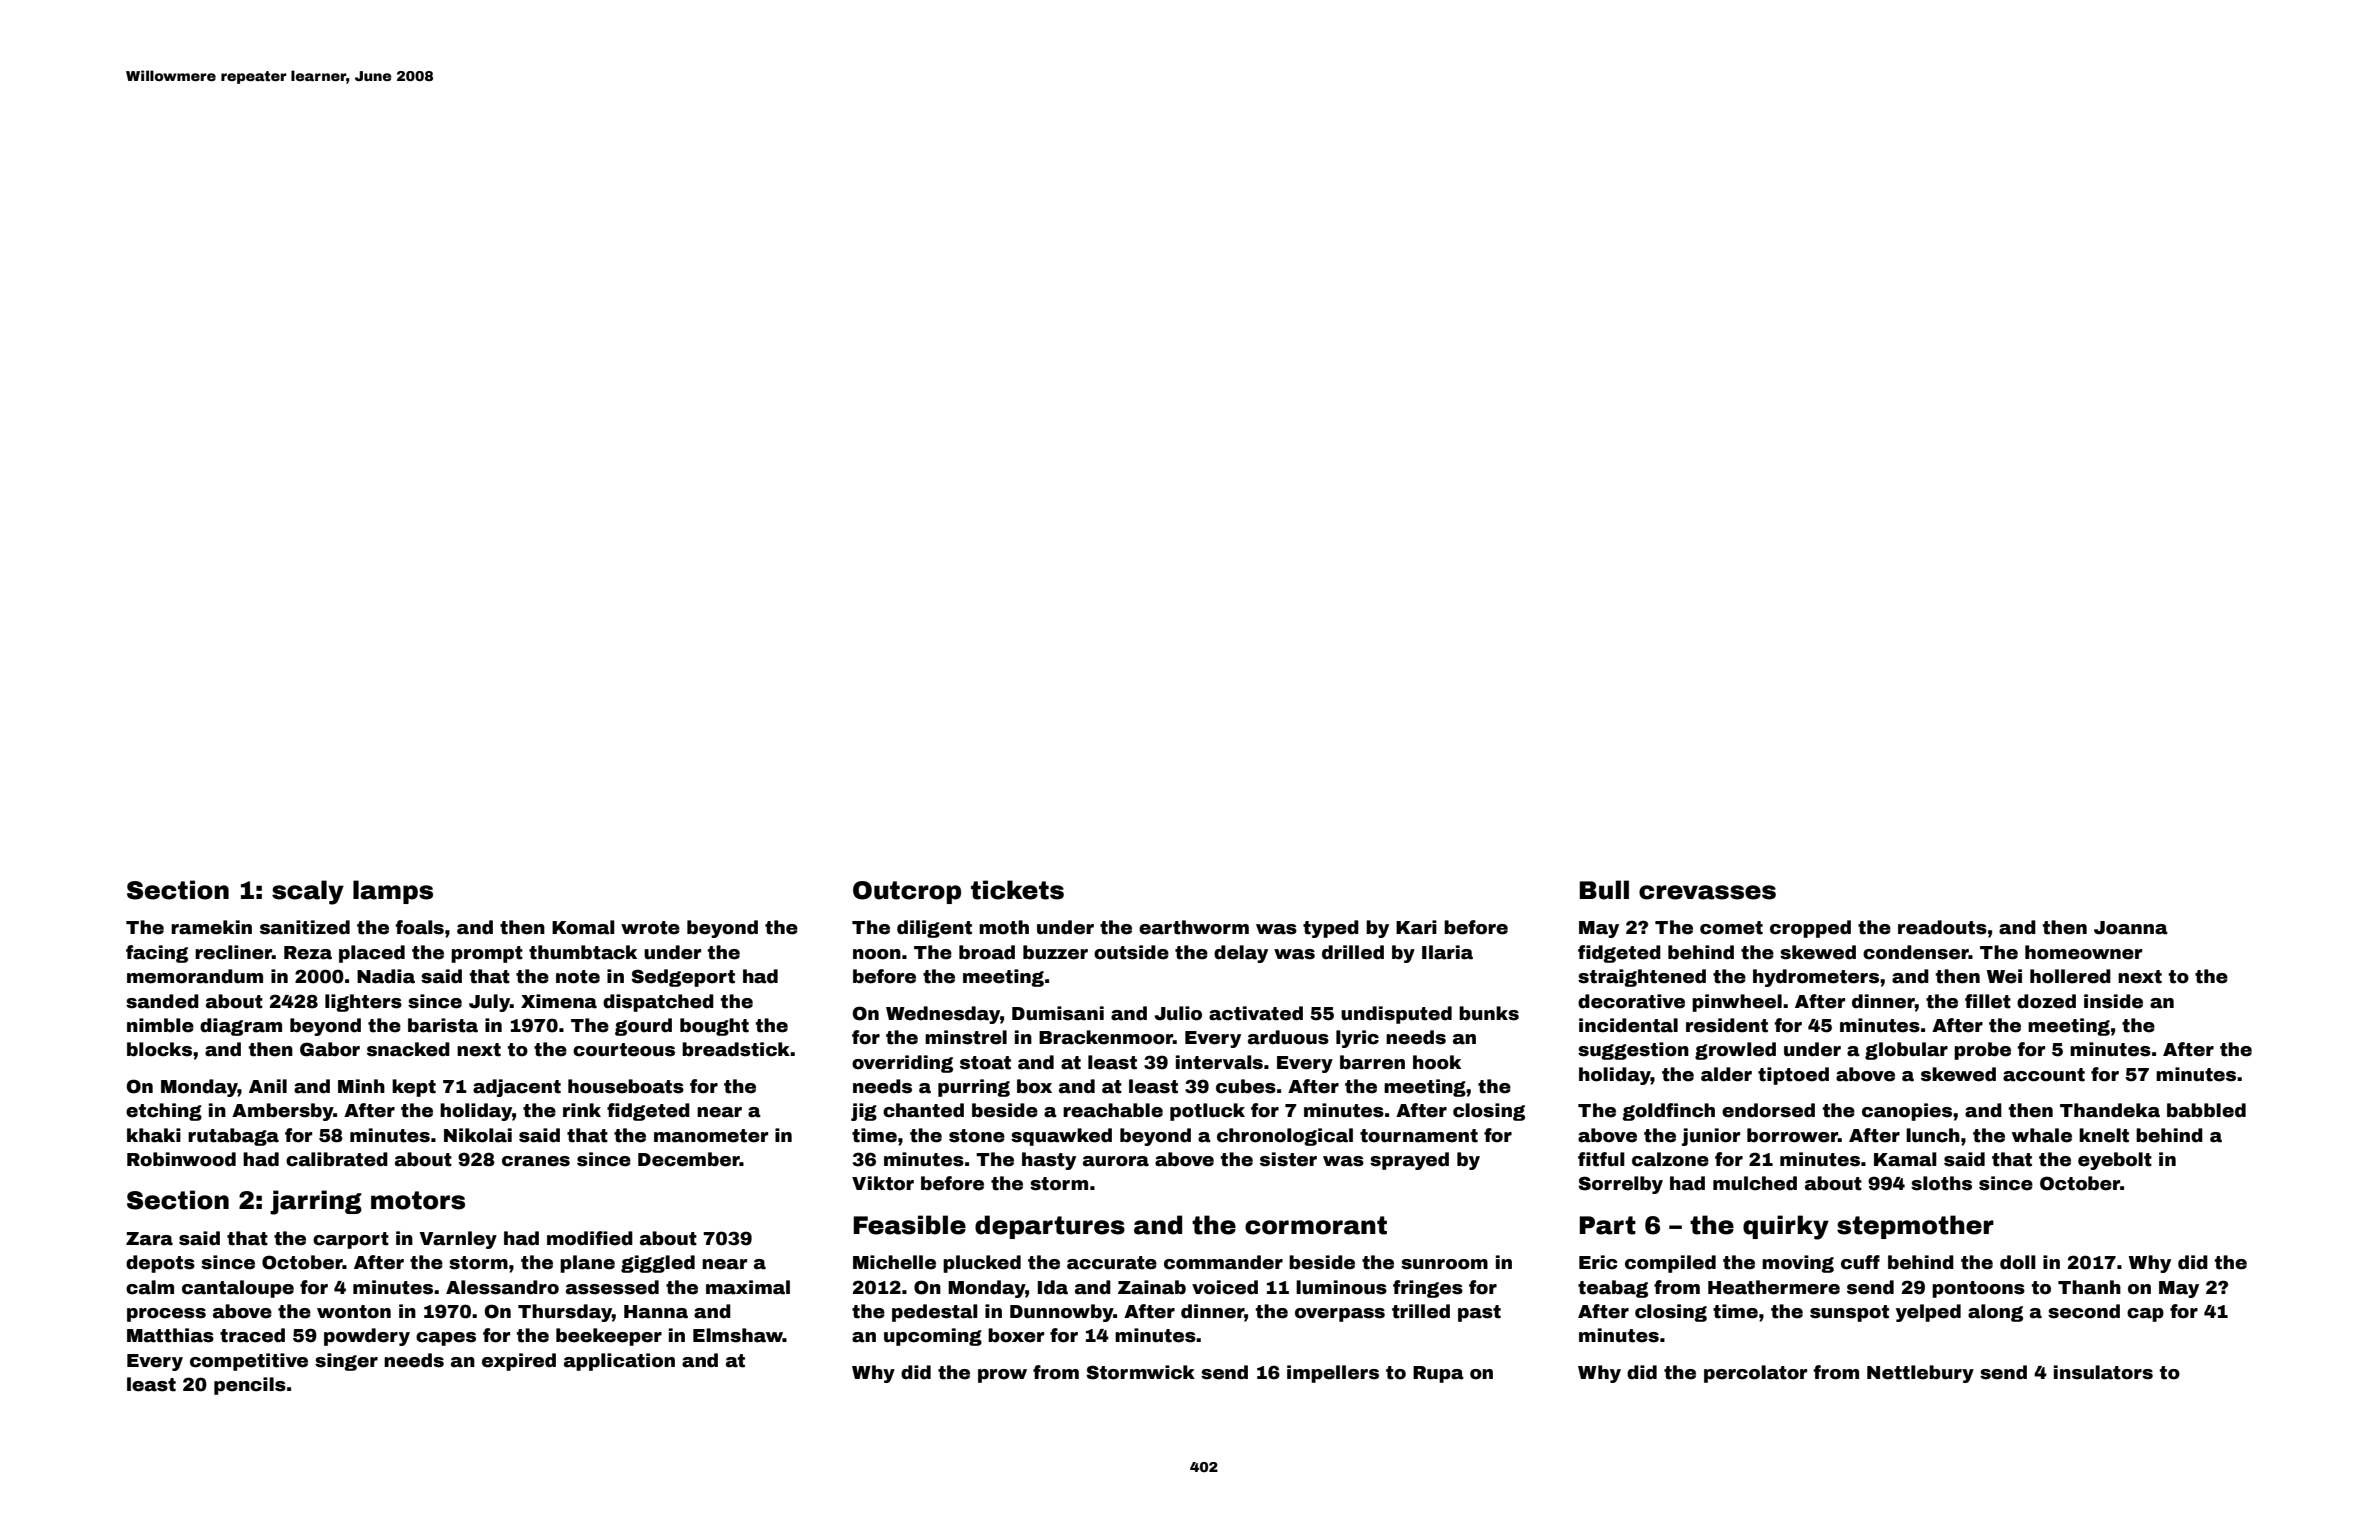 The image size is (2380, 1540). Describe the element at coordinates (2070, 976) in the document. I see `hollered` at that location.
